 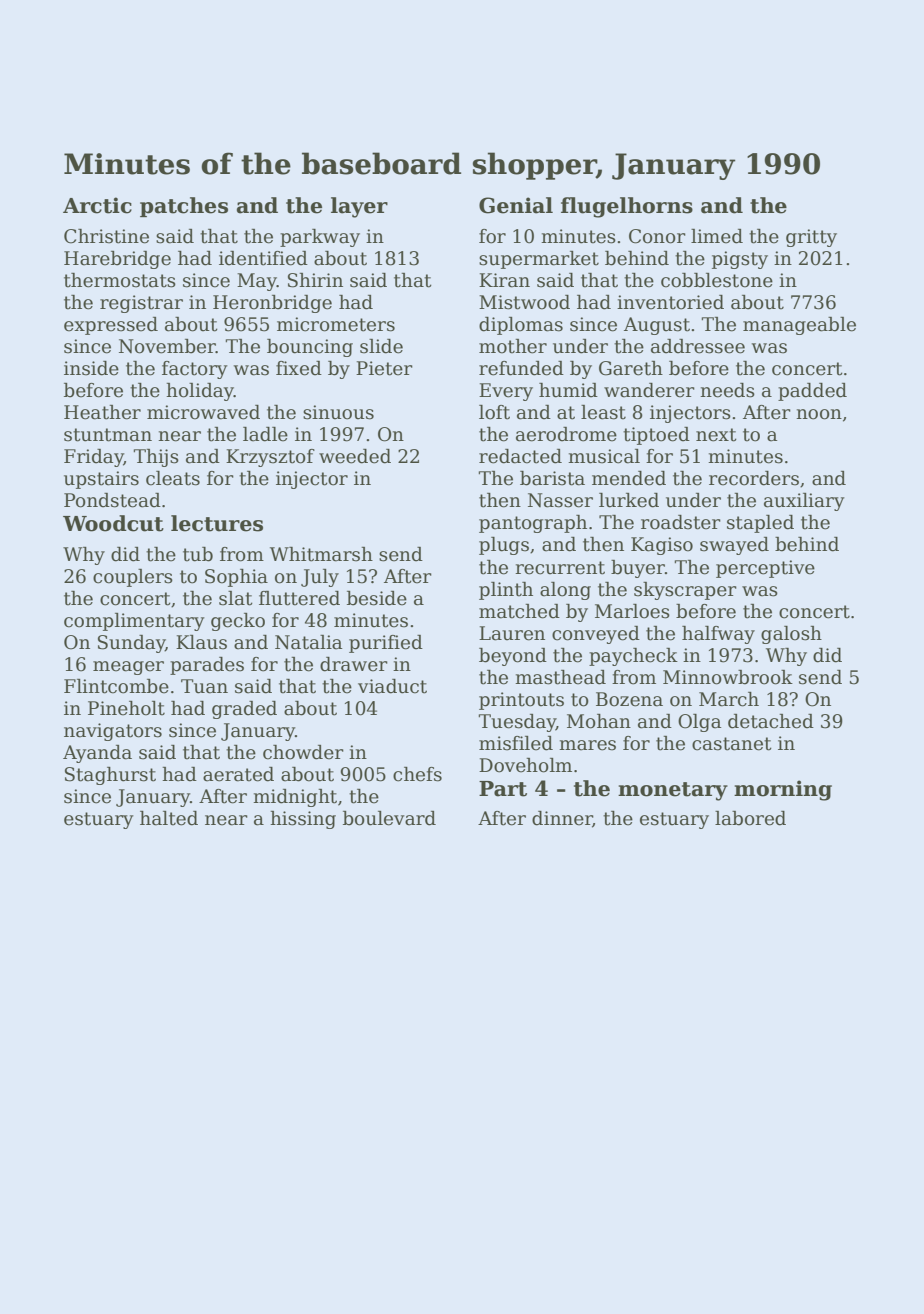 I want to click on Genial, so click(x=516, y=205).
